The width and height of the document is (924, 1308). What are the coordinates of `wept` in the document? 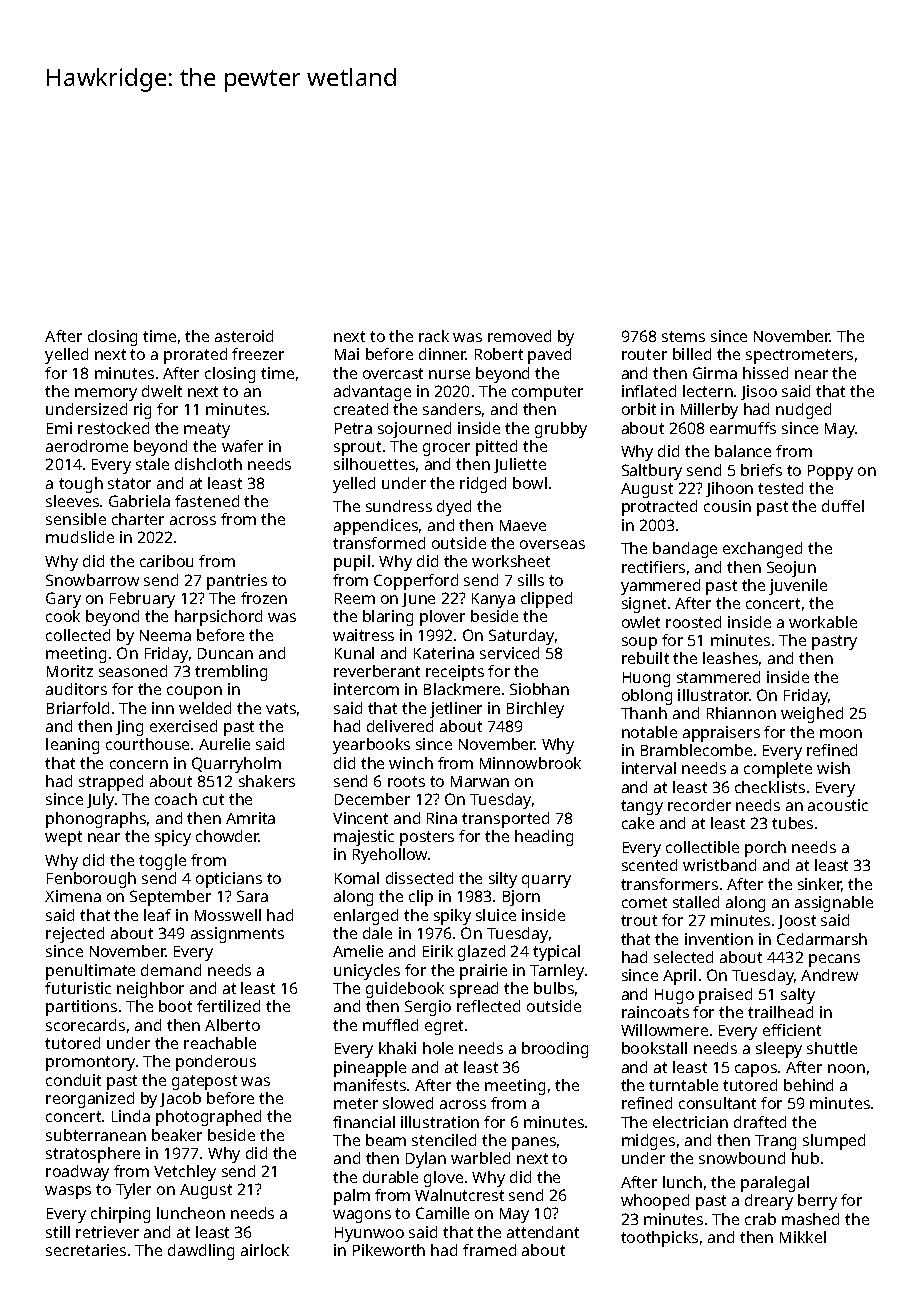 It's located at (63, 838).
